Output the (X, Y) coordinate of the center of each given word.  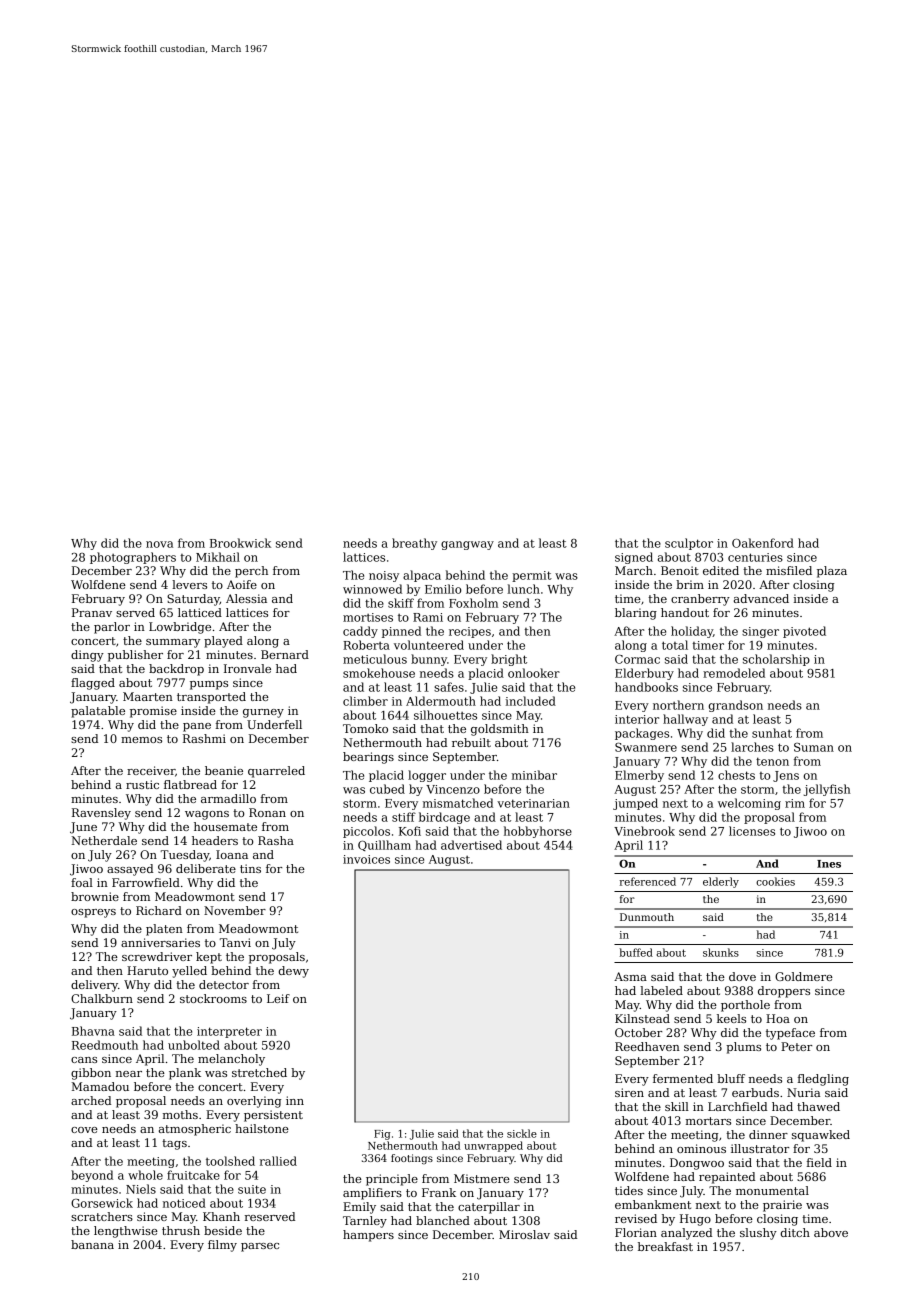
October (638, 1032)
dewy (294, 972)
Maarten (148, 696)
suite (252, 1189)
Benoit (680, 570)
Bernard (285, 654)
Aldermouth (441, 701)
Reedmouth (105, 1045)
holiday (692, 632)
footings (412, 1159)
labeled (661, 990)
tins (250, 868)
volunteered (429, 645)
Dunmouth (647, 917)
